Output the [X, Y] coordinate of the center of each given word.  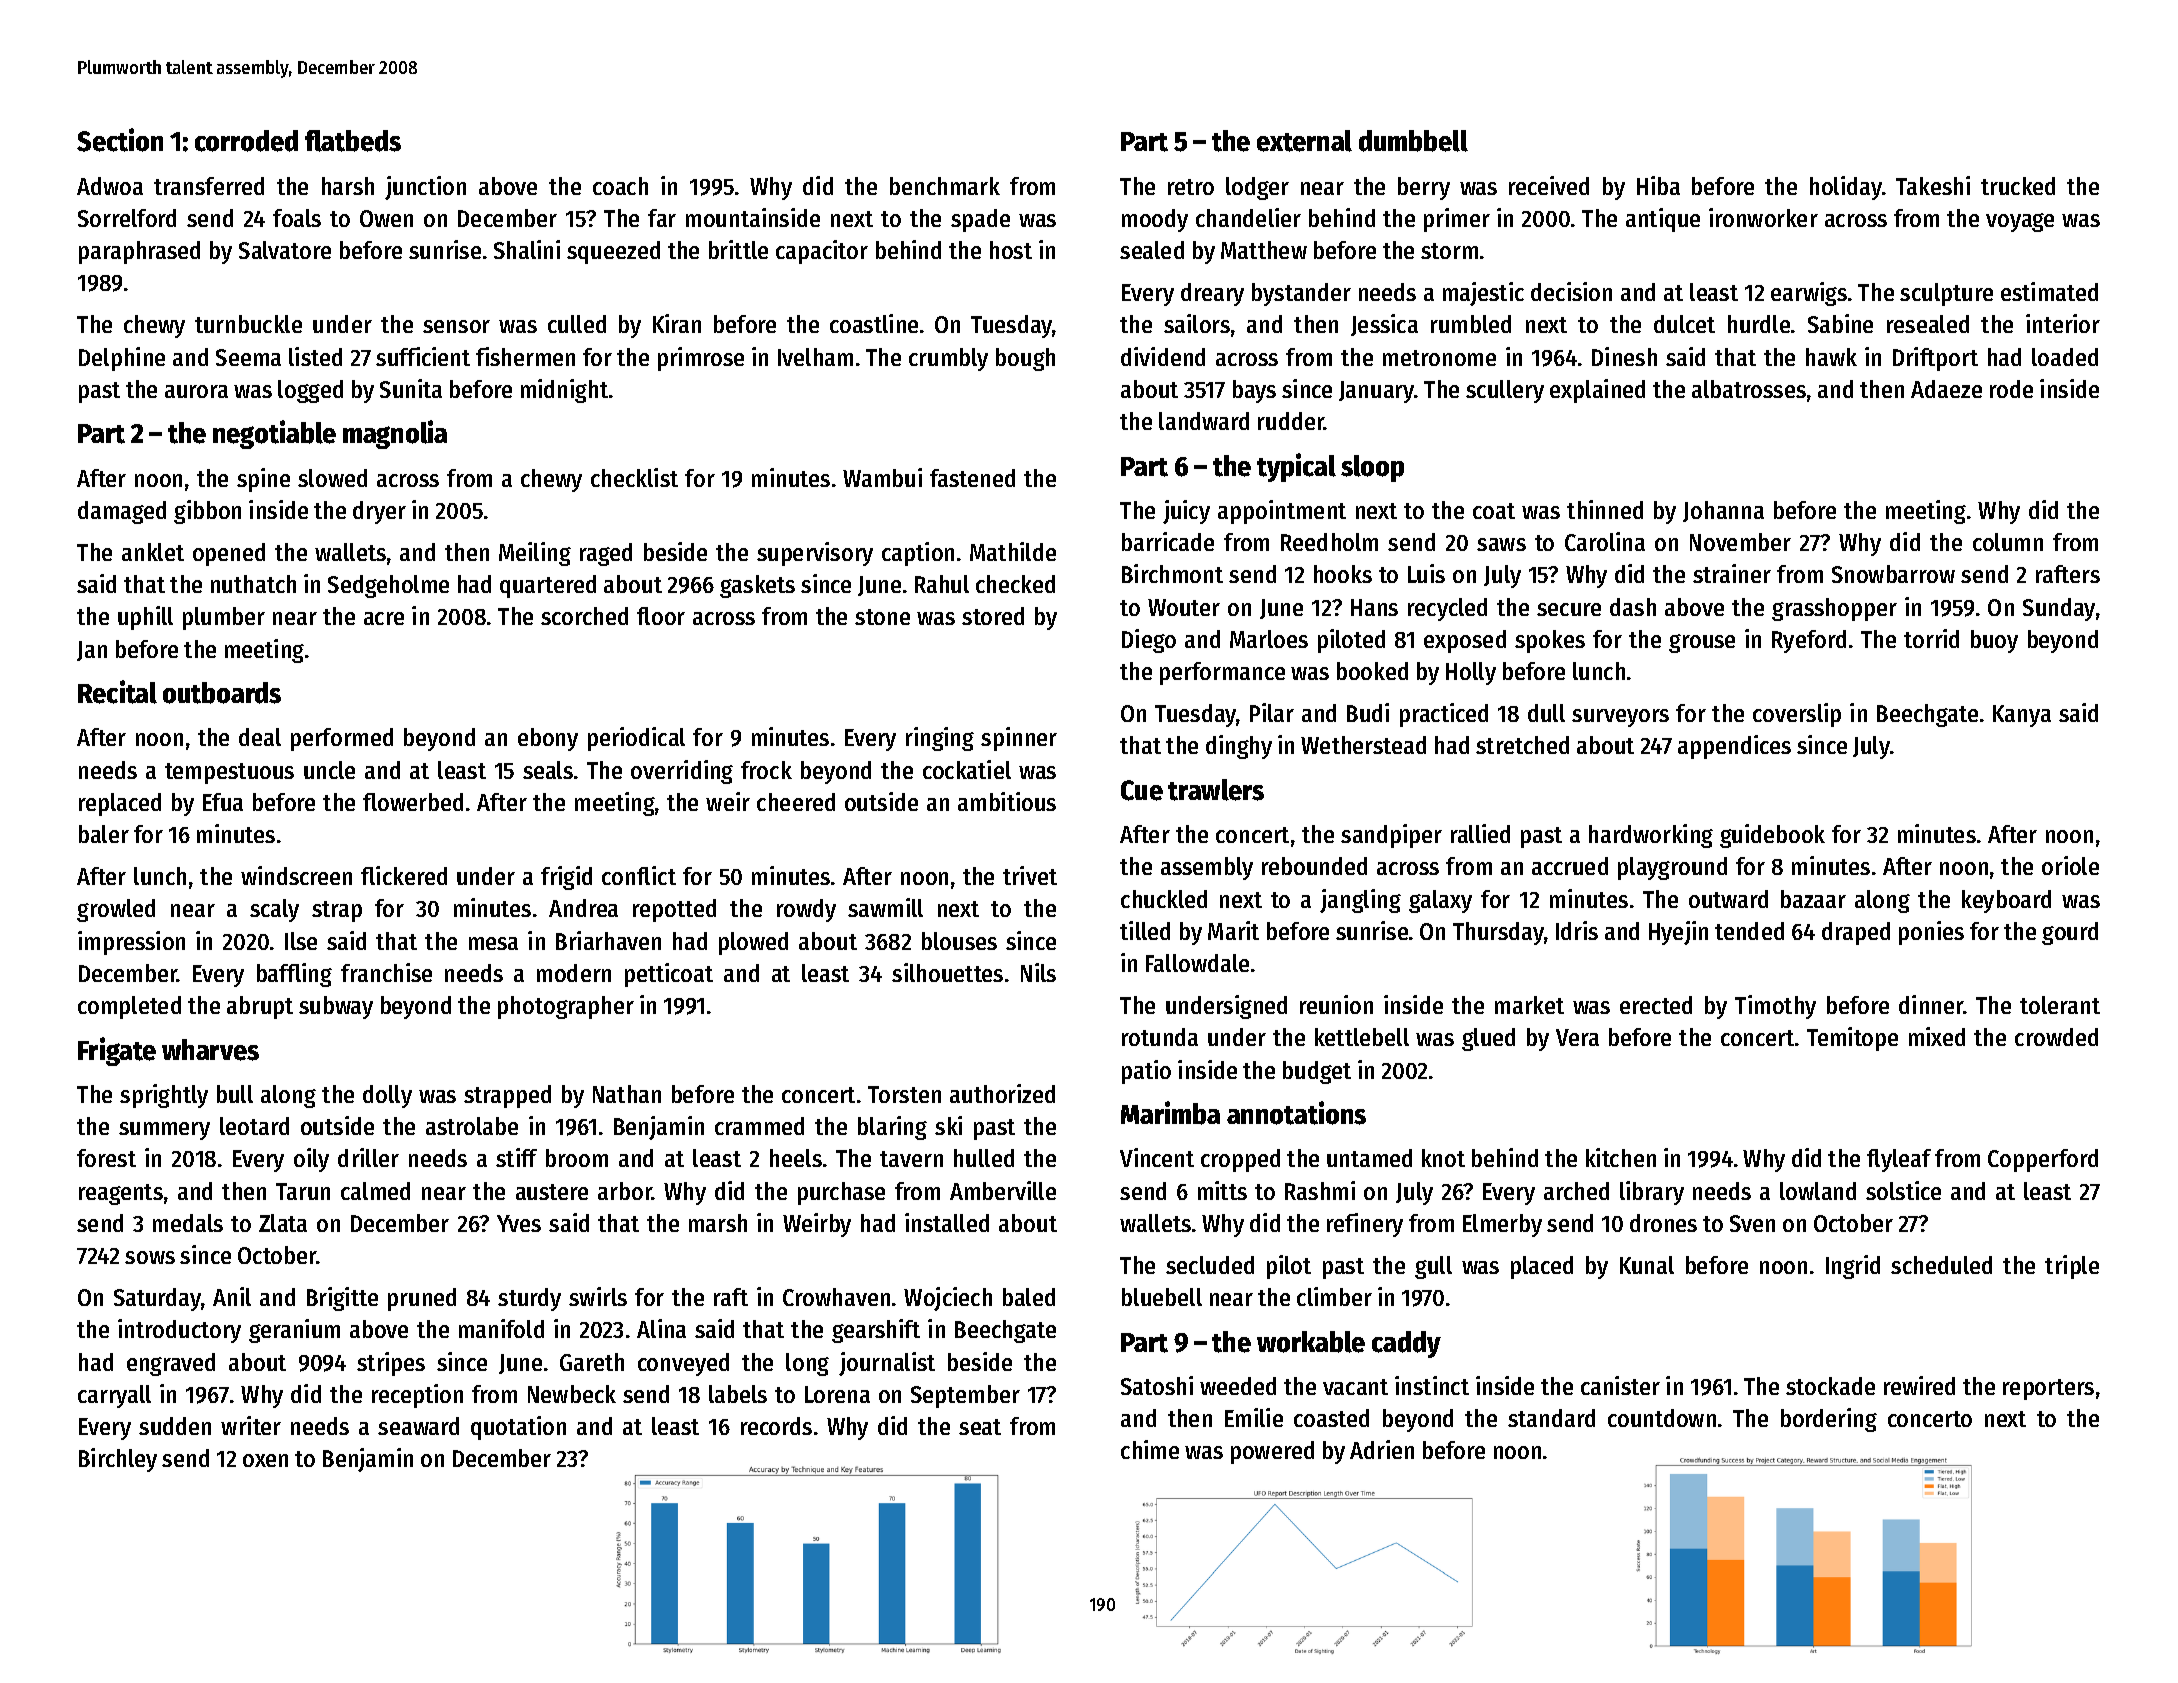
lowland [1818, 1191]
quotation [518, 1428]
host [1011, 250]
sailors [1197, 323]
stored [993, 616]
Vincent [1157, 1157]
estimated [2049, 291]
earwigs [1809, 294]
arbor [625, 1191]
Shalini [527, 249]
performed [342, 739]
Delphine [122, 359]
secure [1569, 609]
